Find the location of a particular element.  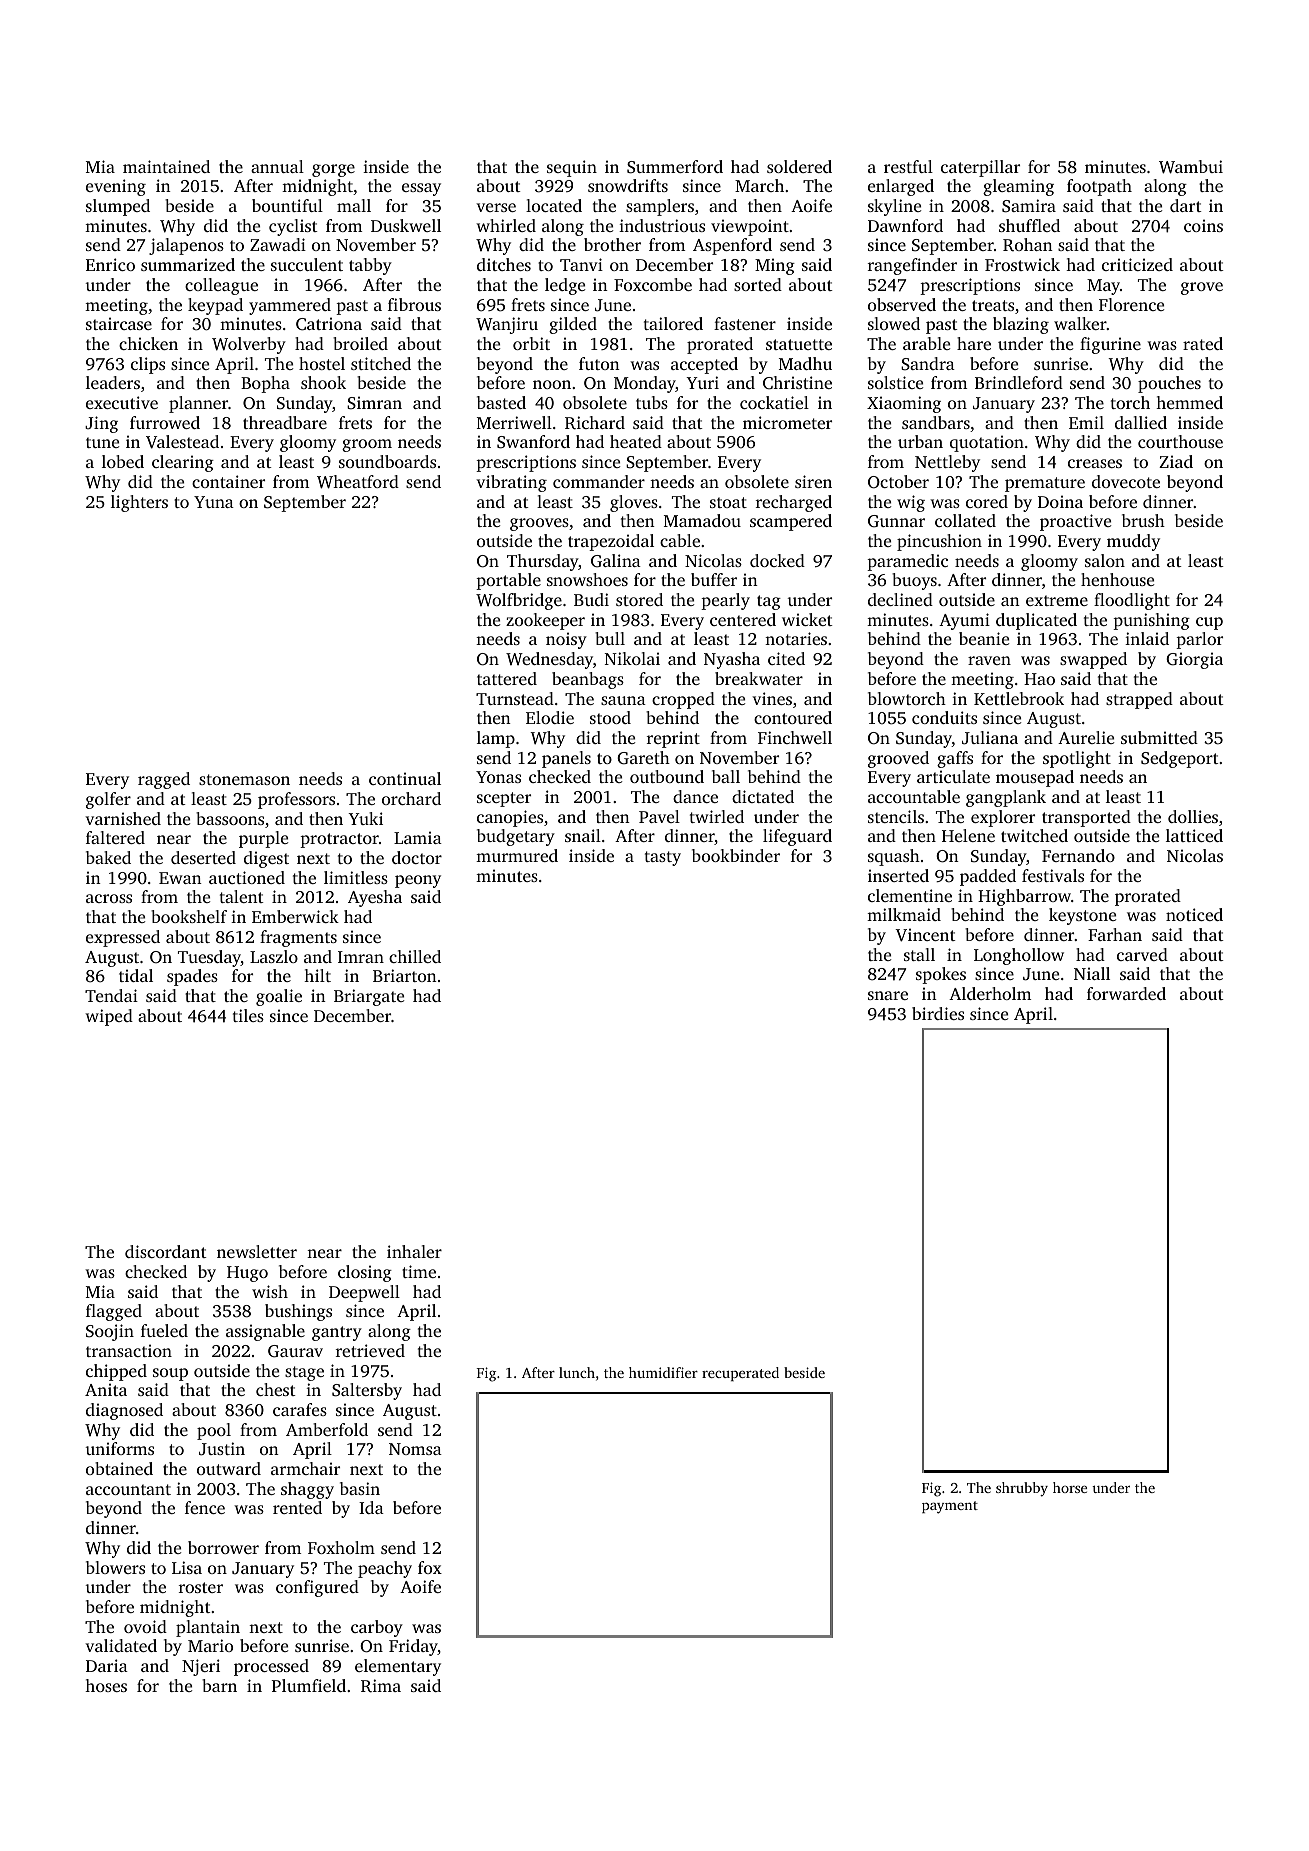

humidifier is located at coordinates (663, 1372).
